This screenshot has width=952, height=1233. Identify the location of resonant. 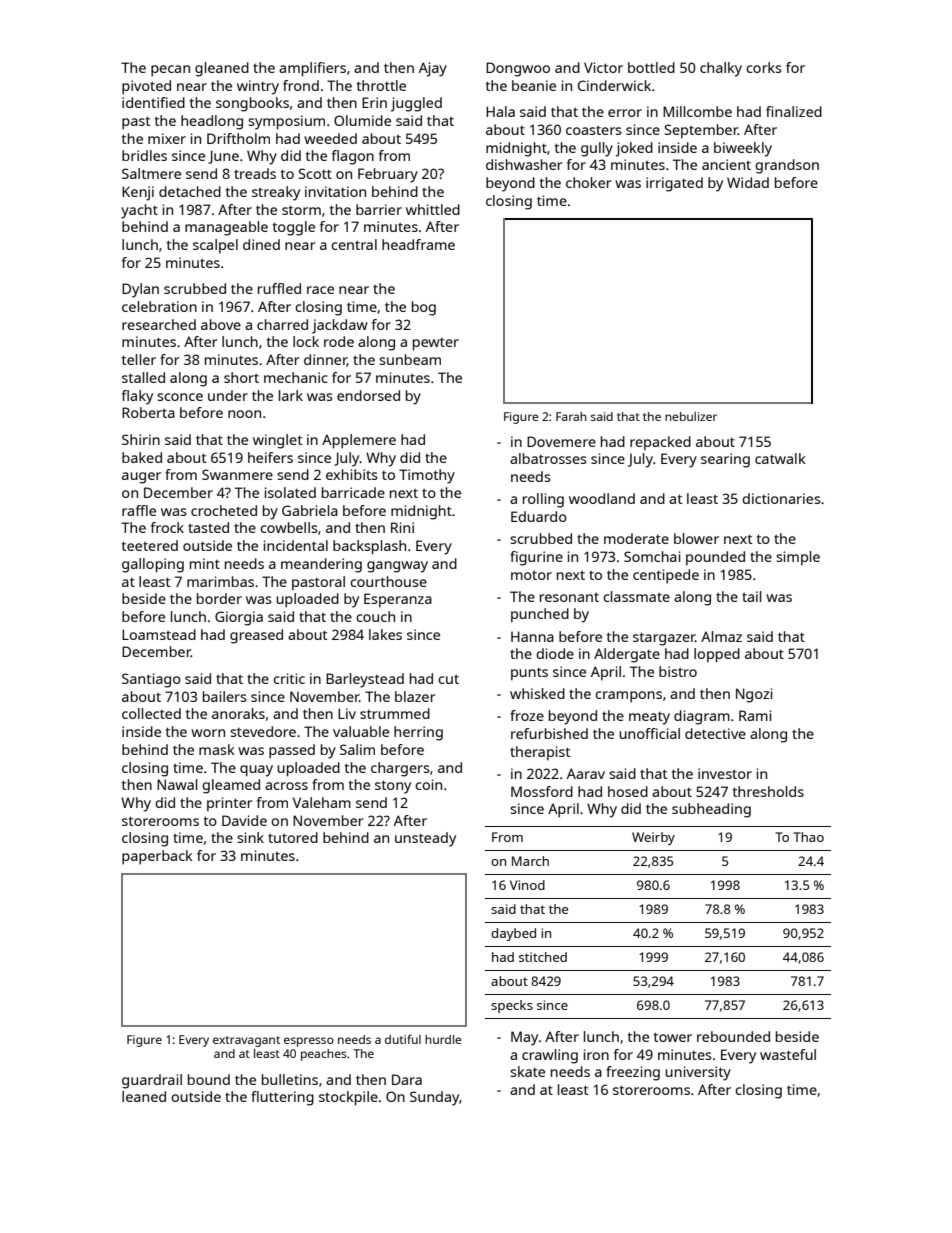
(569, 597).
